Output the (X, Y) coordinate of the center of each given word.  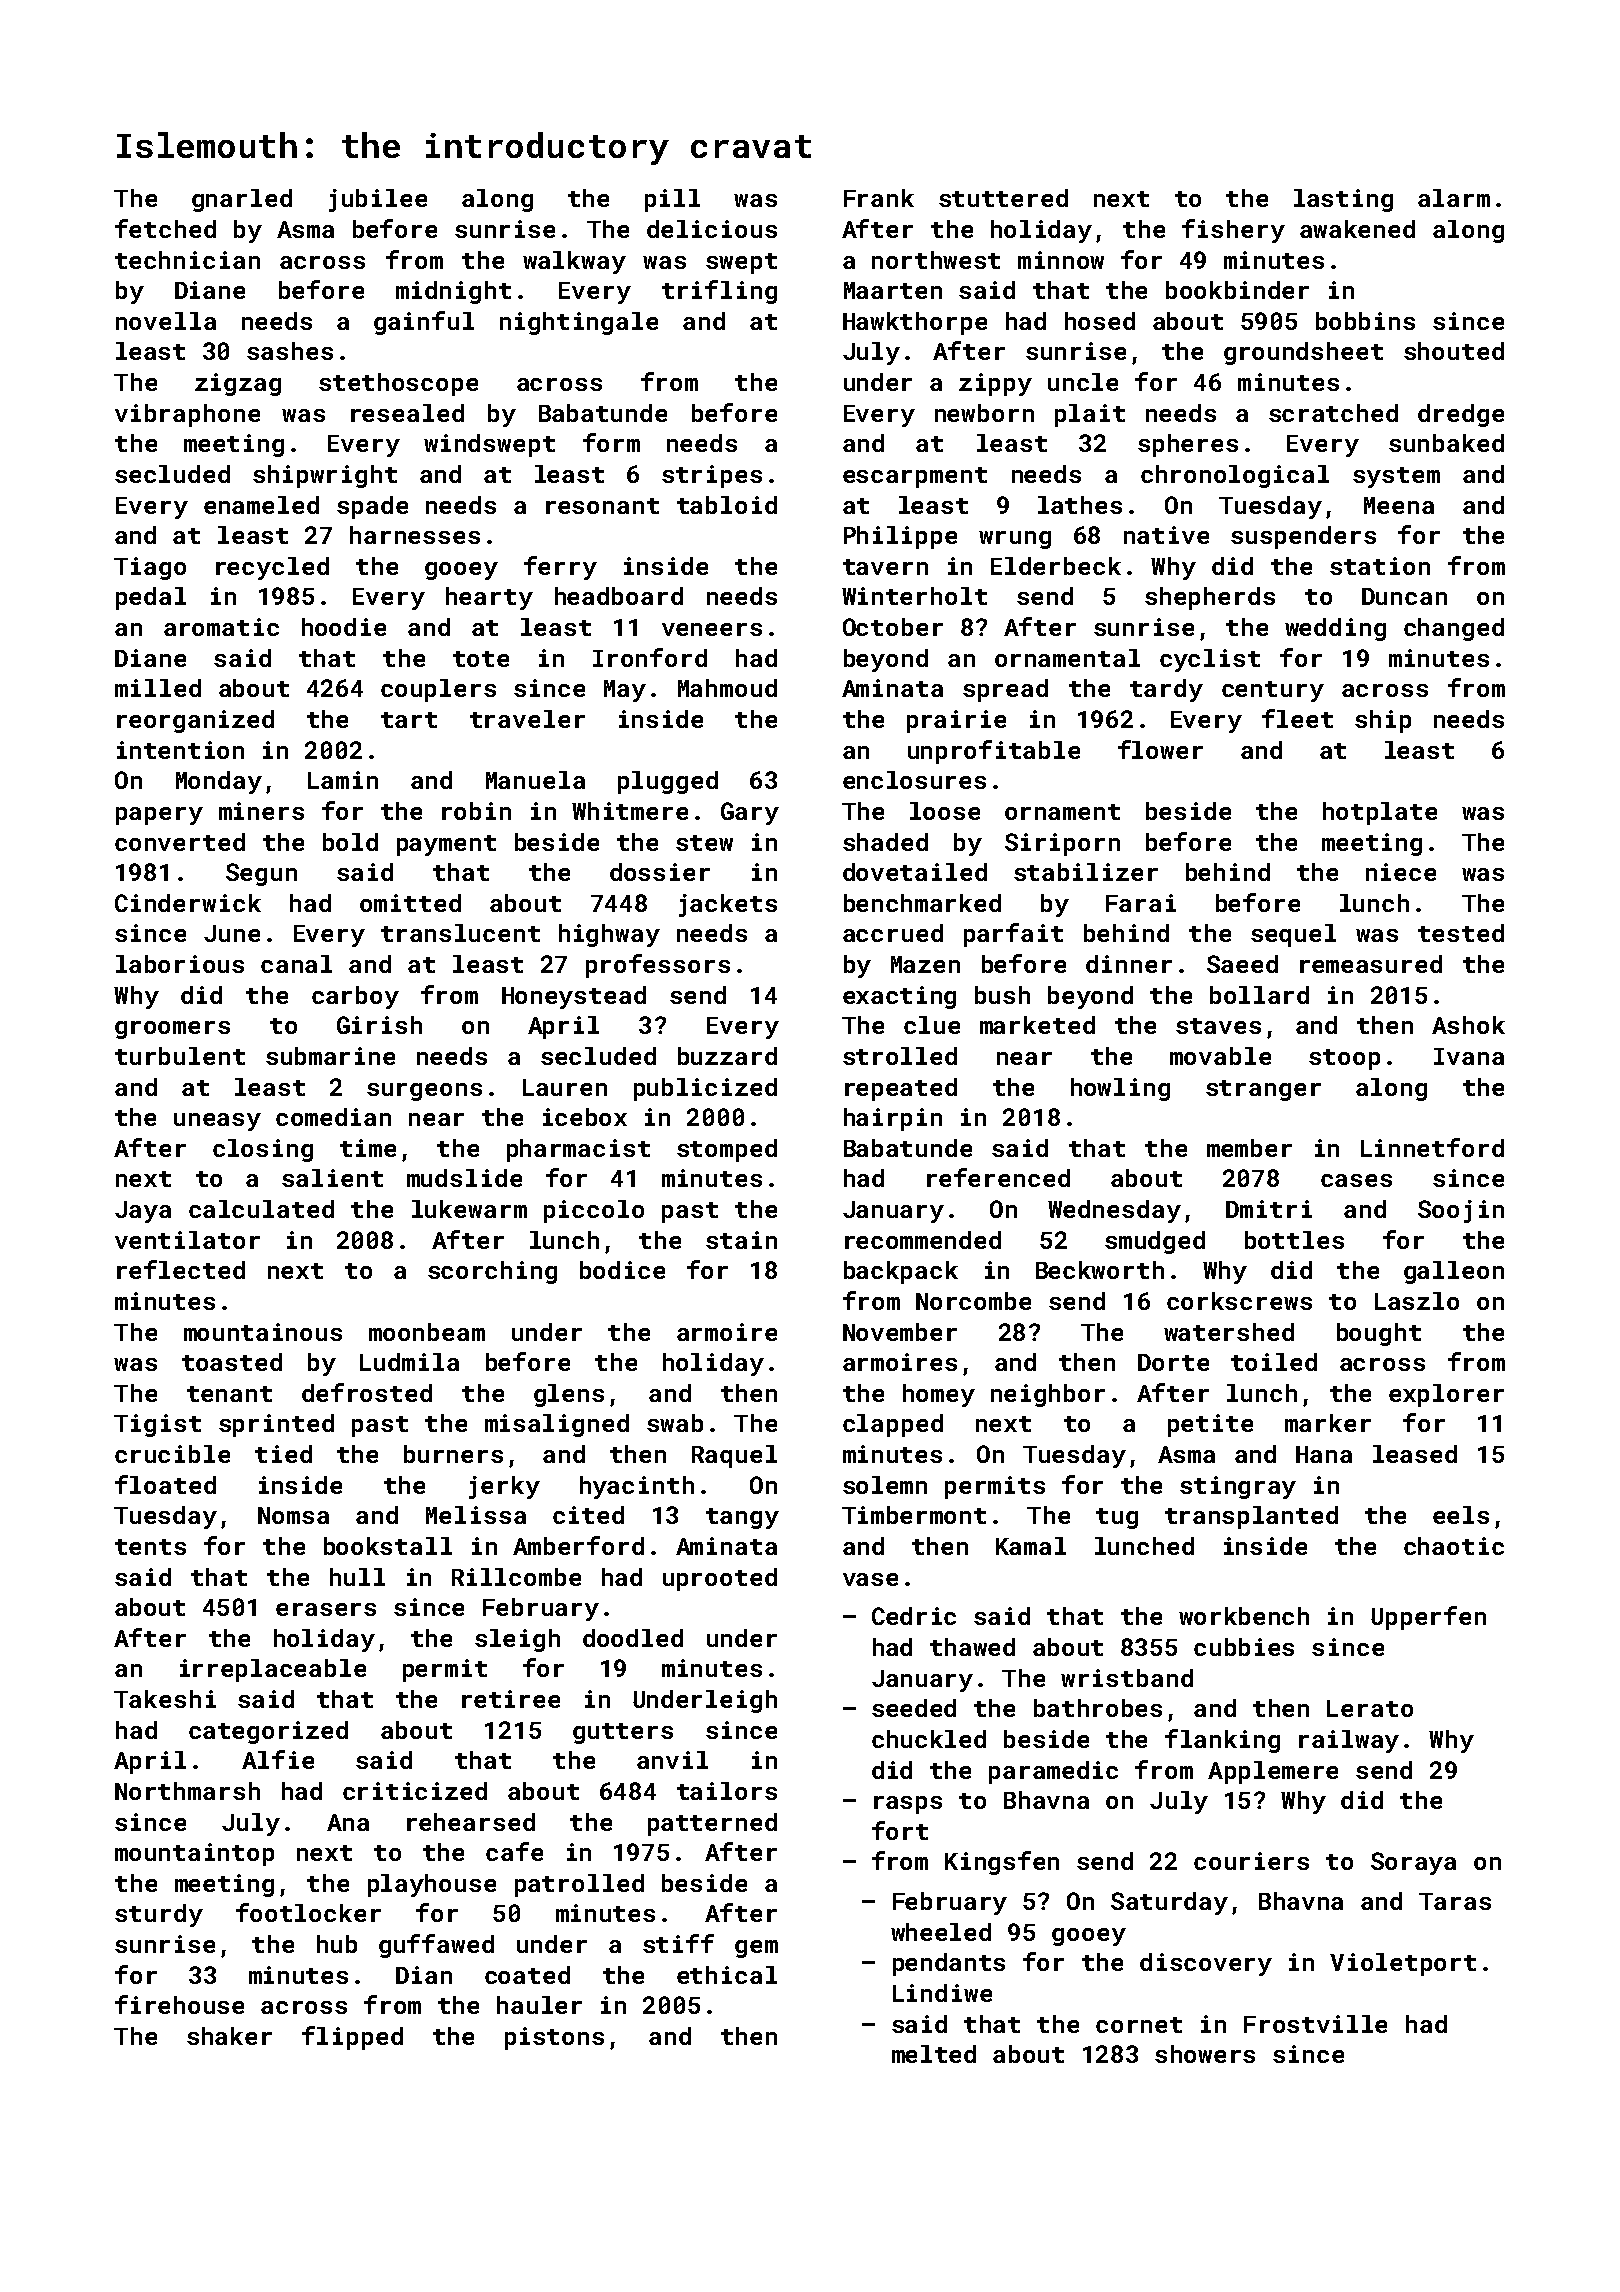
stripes (712, 476)
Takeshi (165, 1699)
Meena (1399, 505)
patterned (712, 1824)
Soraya (1413, 1863)
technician (187, 260)
